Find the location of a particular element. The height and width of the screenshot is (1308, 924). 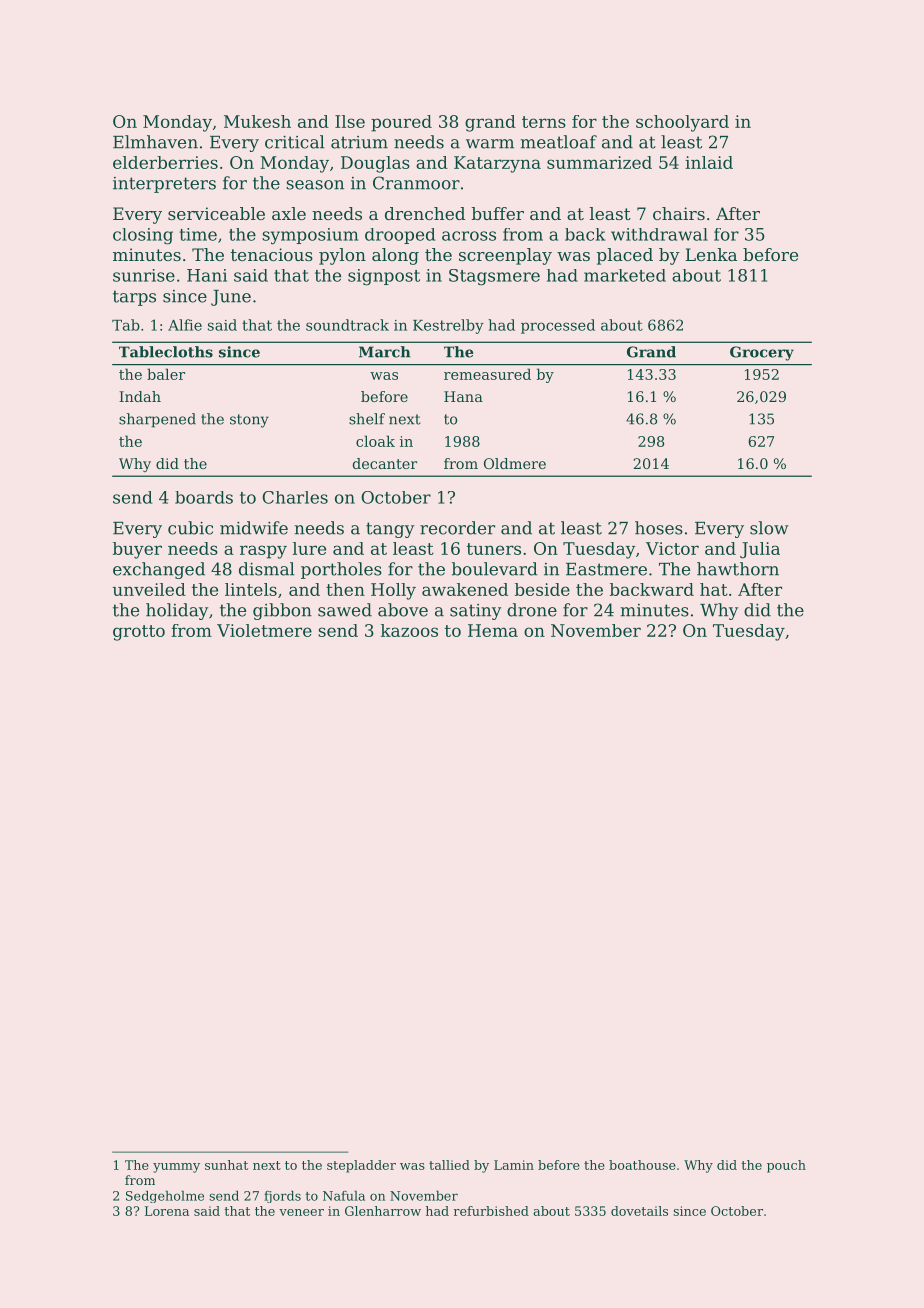

Lorena is located at coordinates (167, 1211).
